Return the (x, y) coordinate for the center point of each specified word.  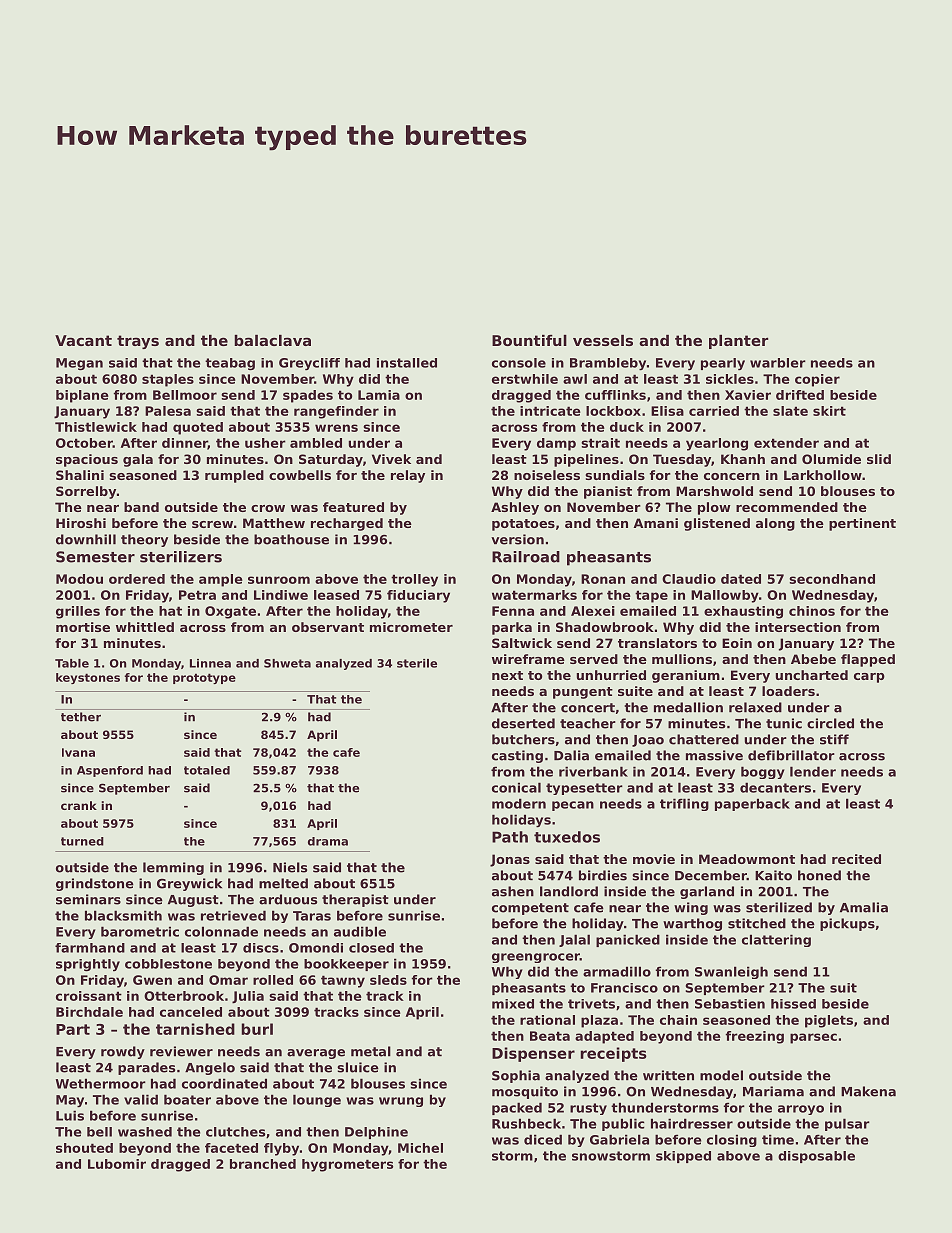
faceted (231, 1148)
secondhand (832, 579)
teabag (230, 364)
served (594, 659)
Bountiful (529, 340)
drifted (800, 395)
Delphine (376, 1133)
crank (79, 805)
